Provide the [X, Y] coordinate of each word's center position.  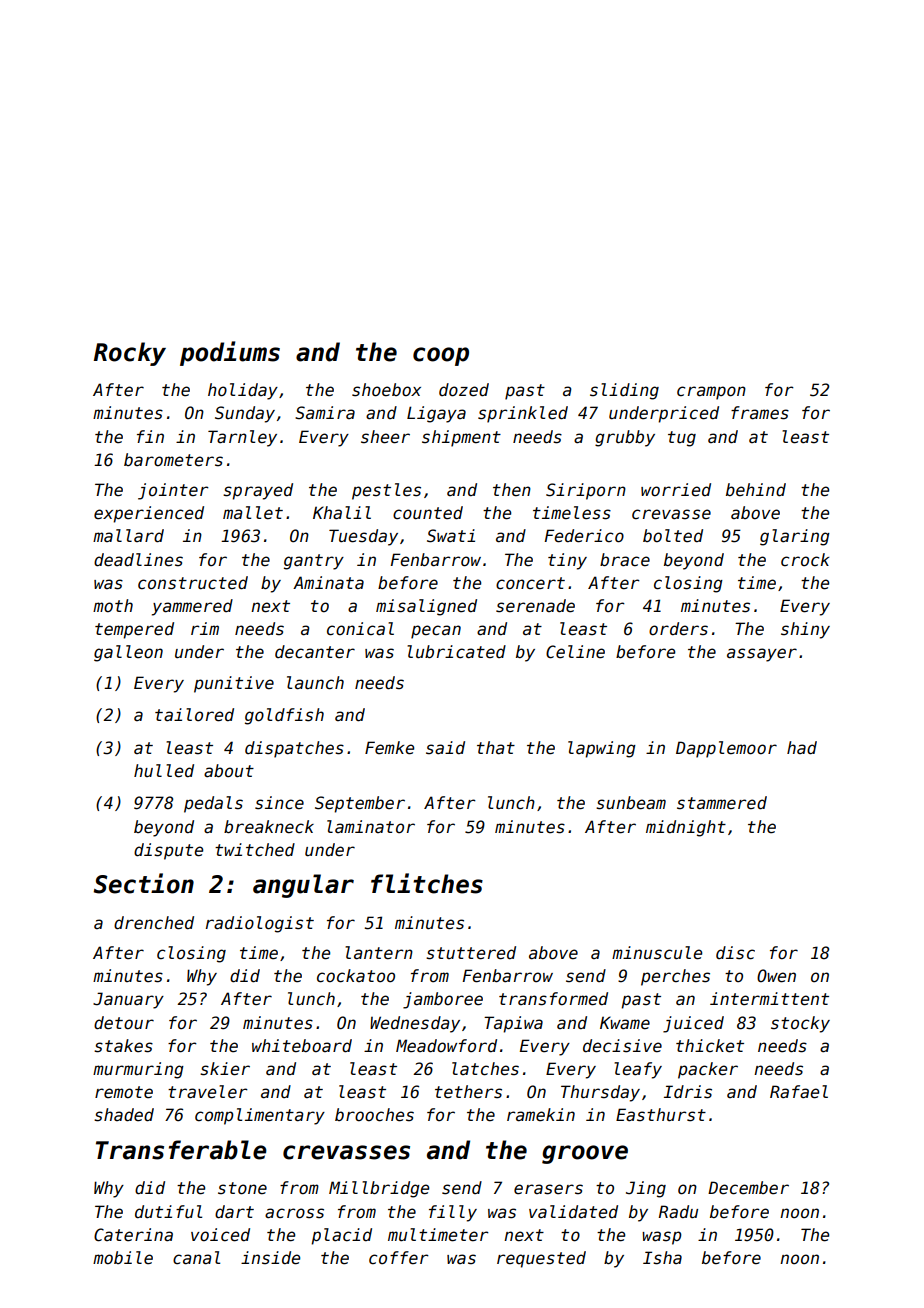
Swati [451, 536]
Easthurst [661, 1115]
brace [625, 560]
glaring [795, 537]
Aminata [328, 582]
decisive [622, 1046]
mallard [128, 536]
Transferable [181, 1150]
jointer [173, 491]
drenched [154, 923]
